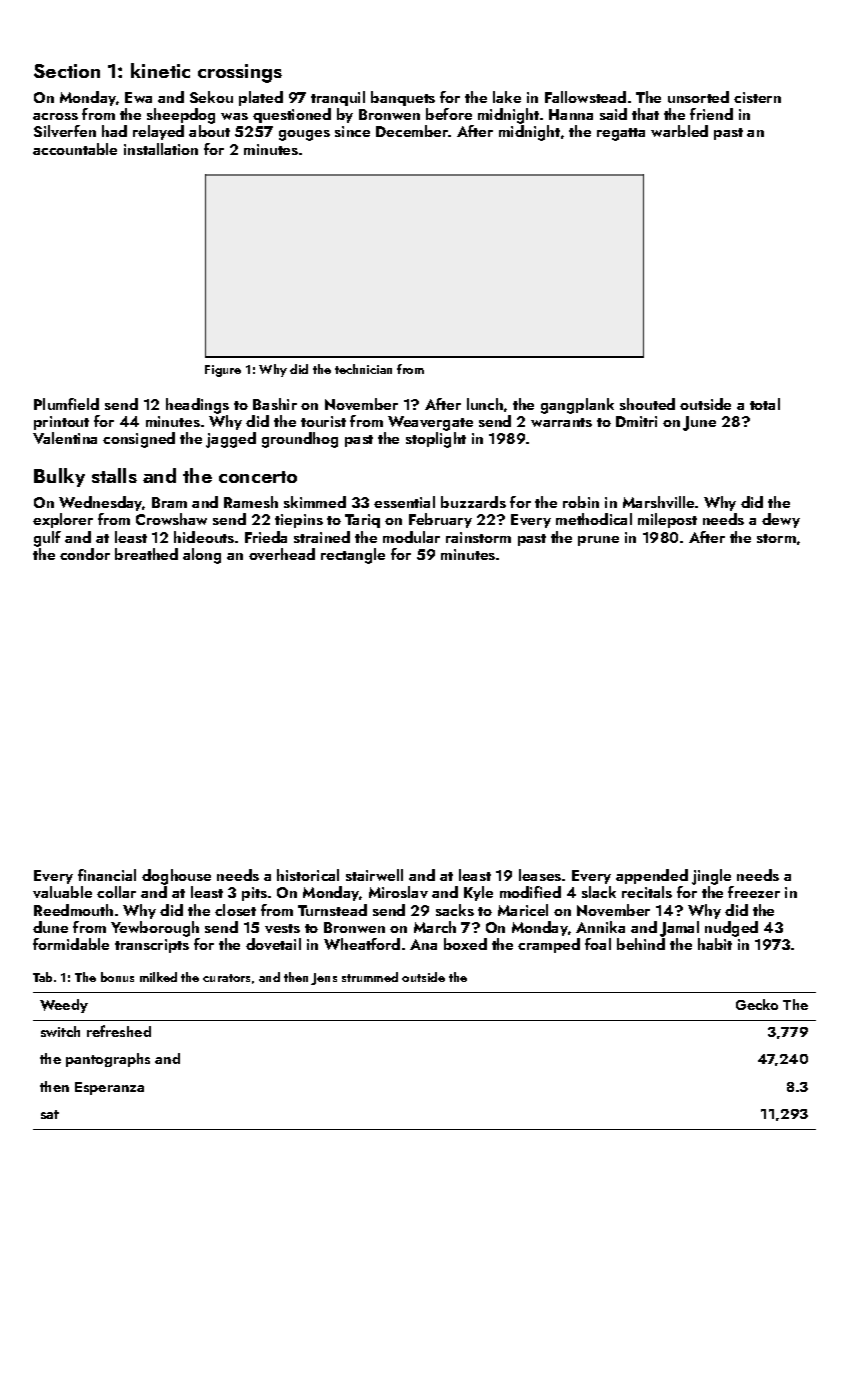 The image size is (849, 1400). I want to click on jagged, so click(231, 440).
